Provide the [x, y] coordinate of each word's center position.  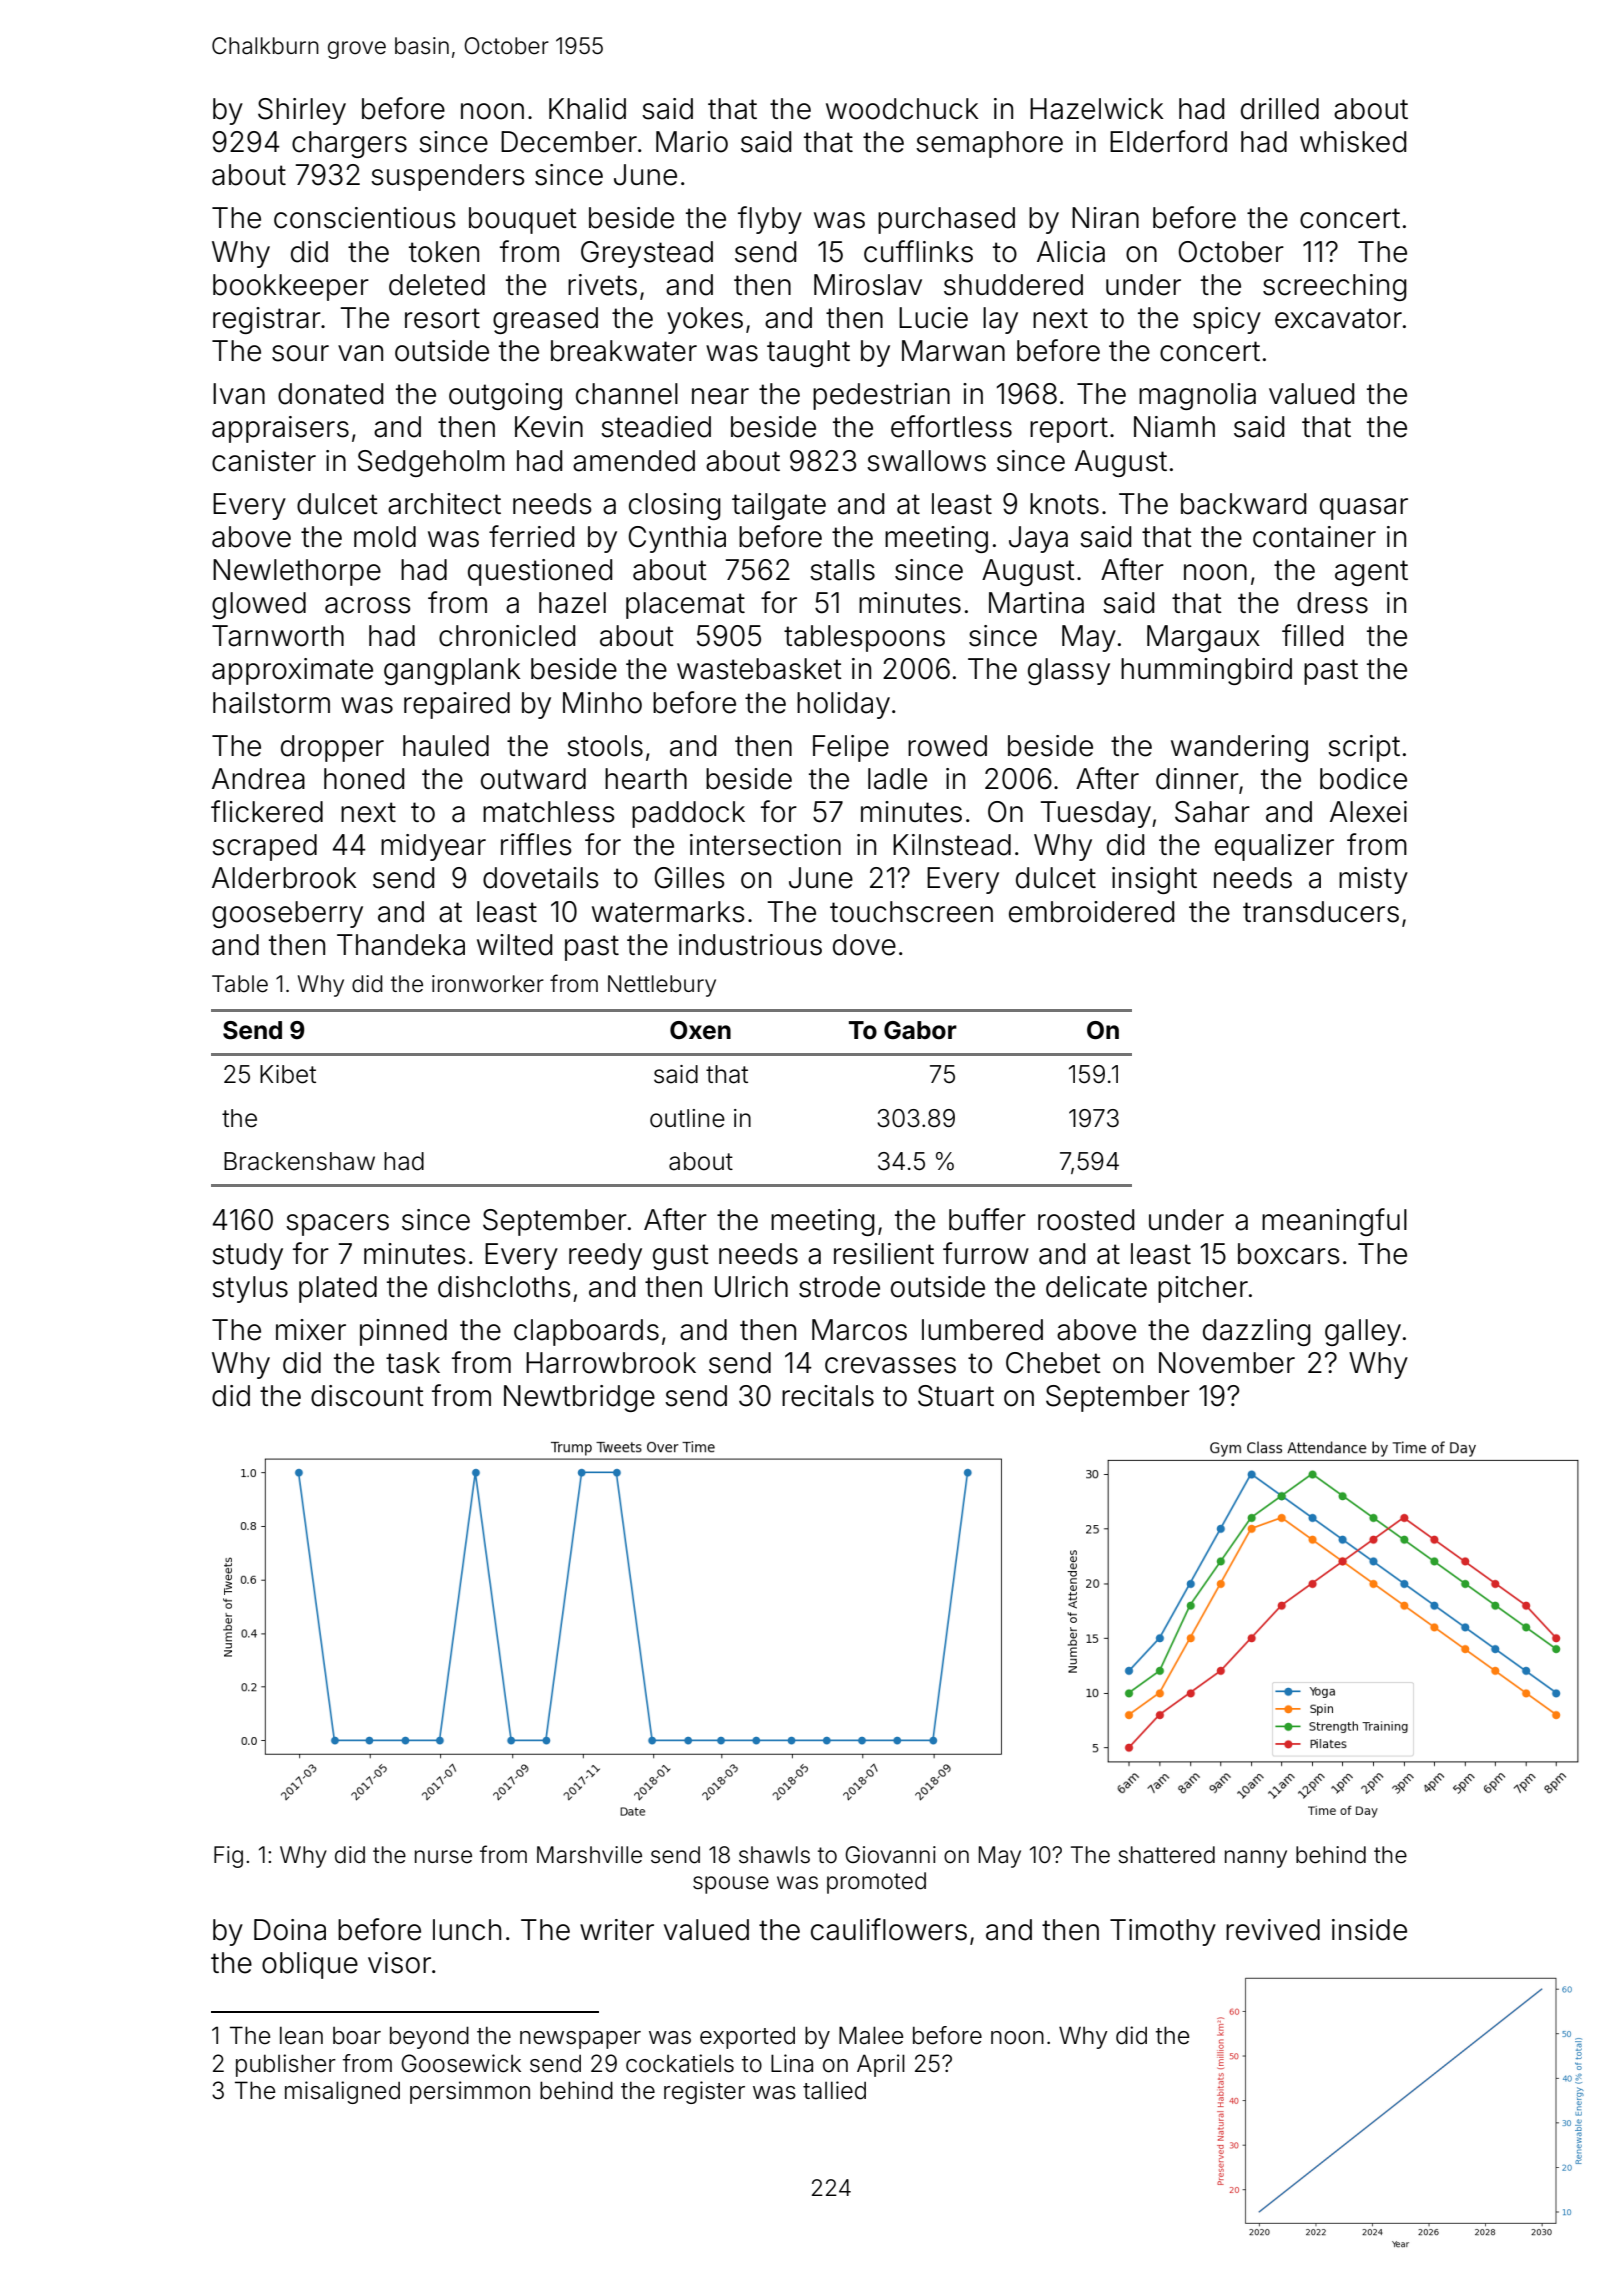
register [704, 2092]
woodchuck [902, 109]
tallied [834, 2090]
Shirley [302, 111]
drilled [1280, 109]
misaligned [342, 2092]
